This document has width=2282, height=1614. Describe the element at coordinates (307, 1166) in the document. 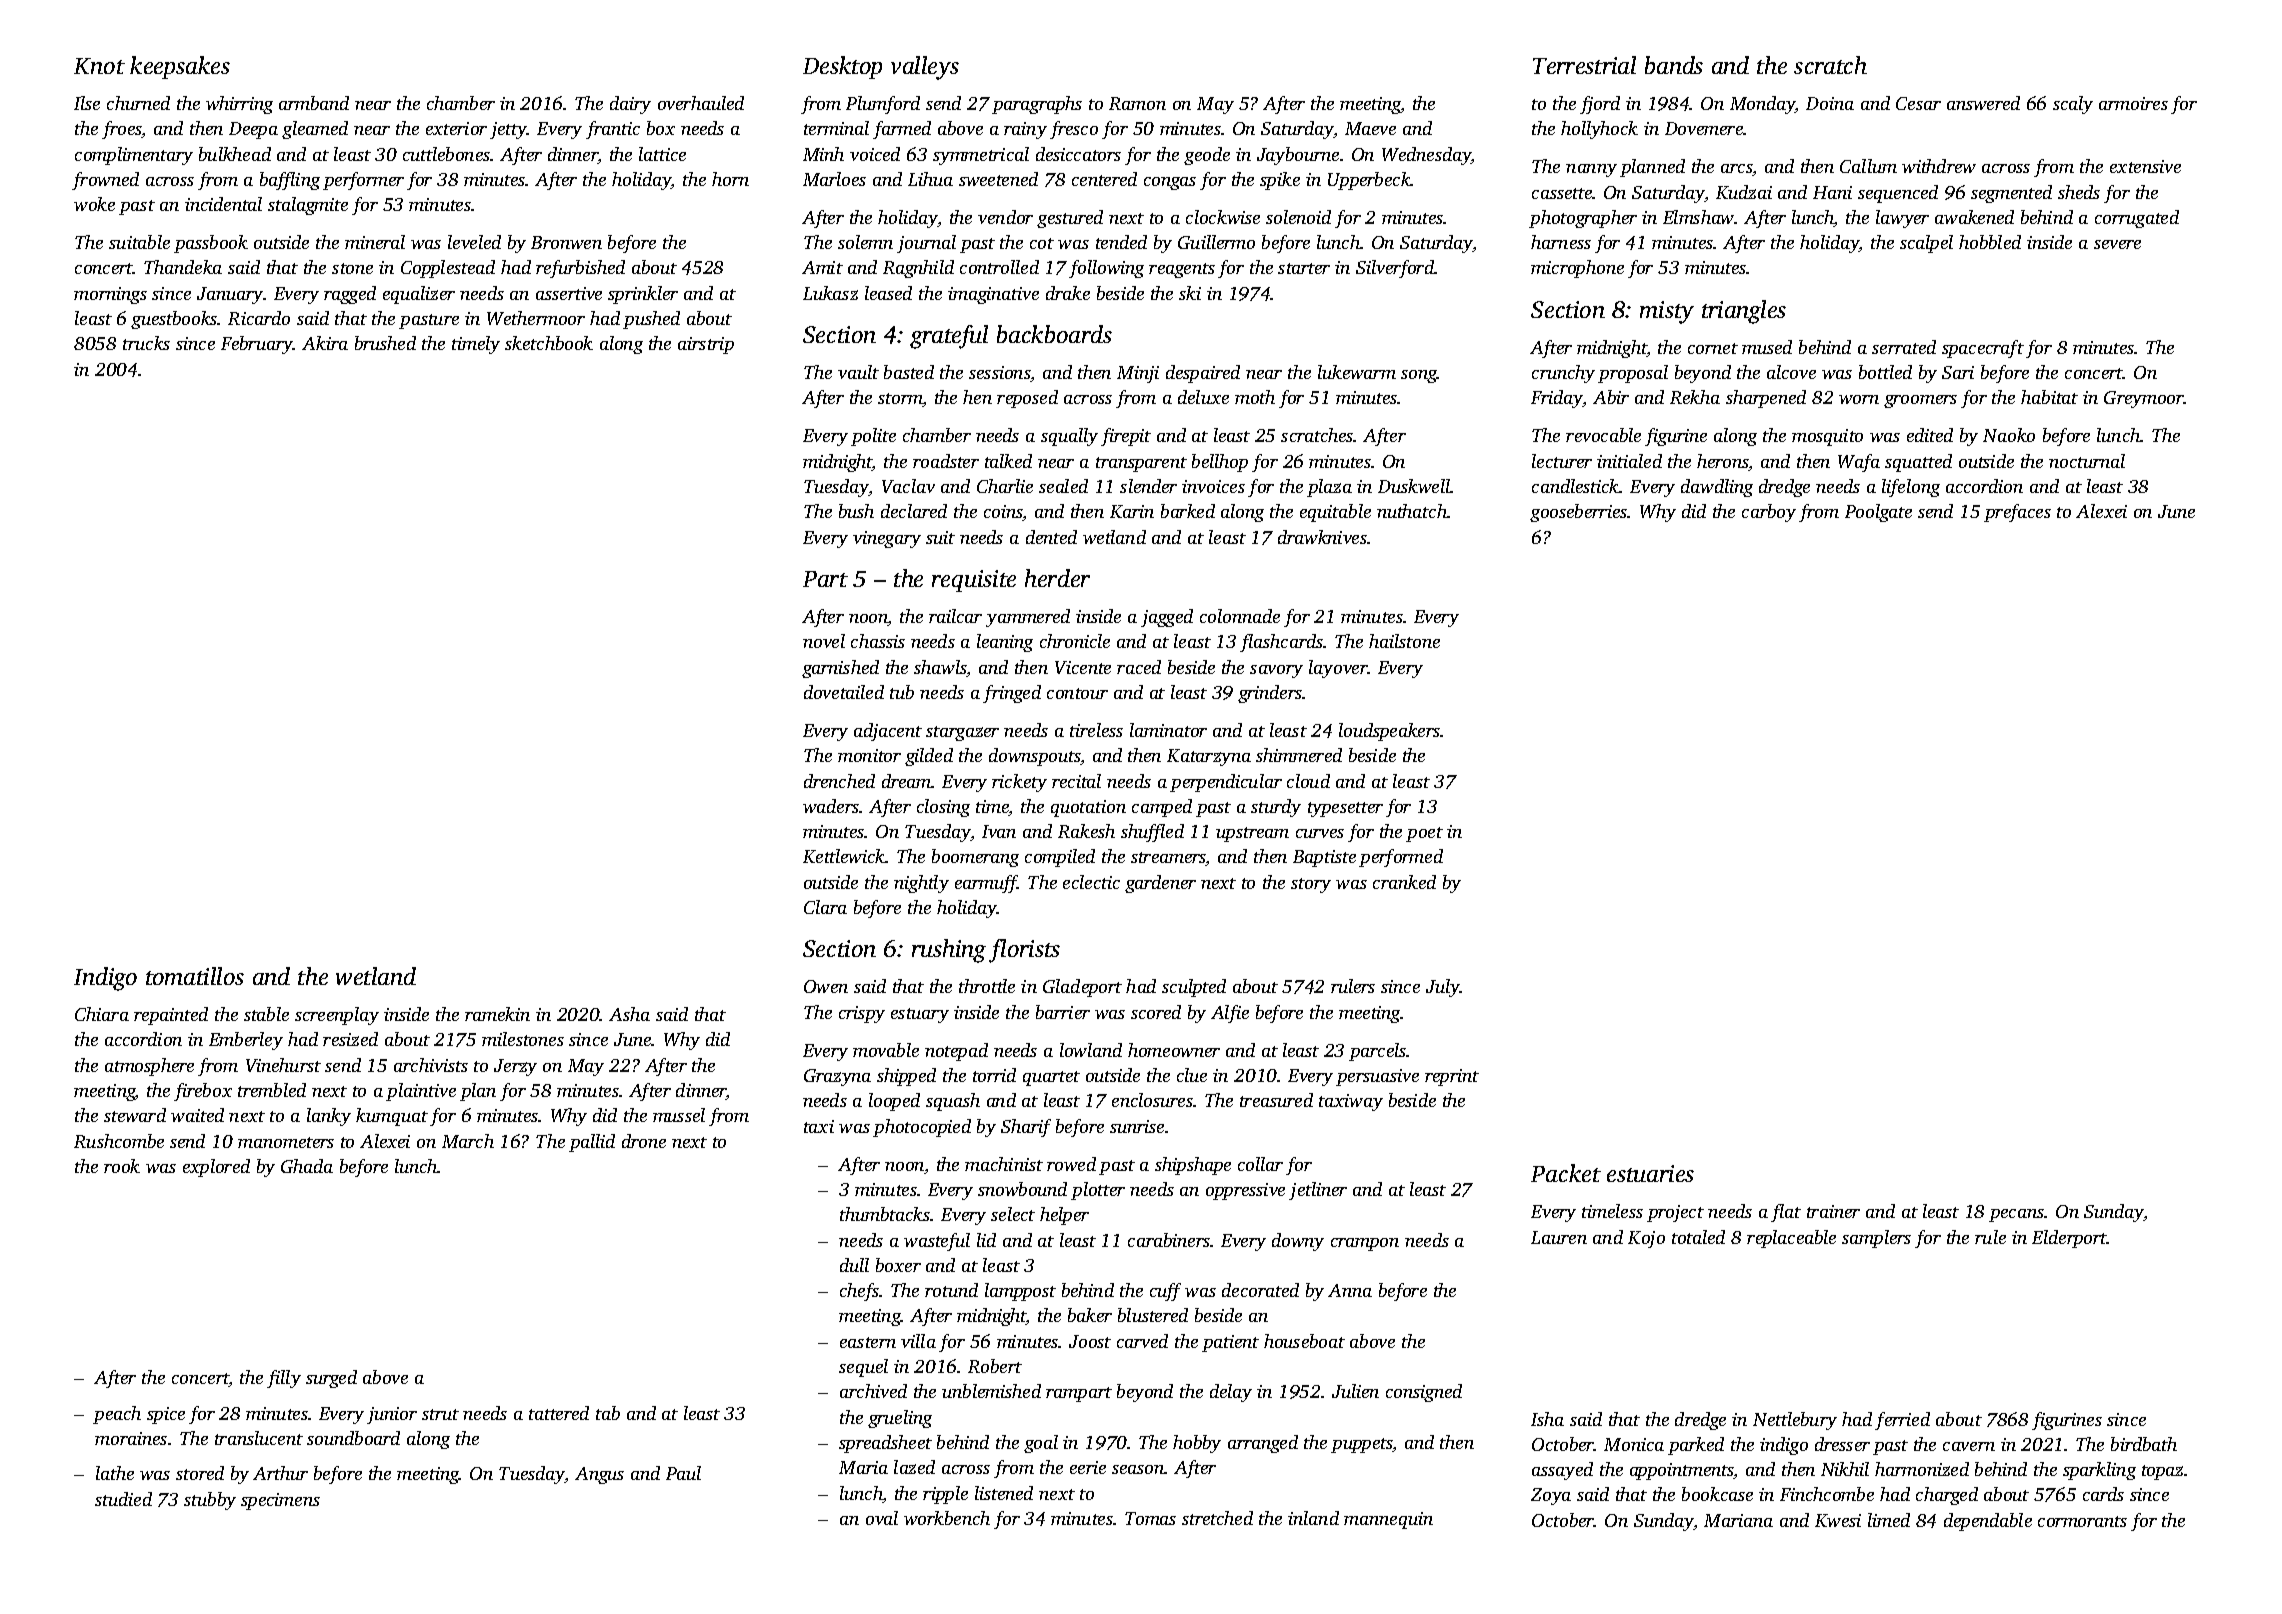

I see `Ghada` at that location.
